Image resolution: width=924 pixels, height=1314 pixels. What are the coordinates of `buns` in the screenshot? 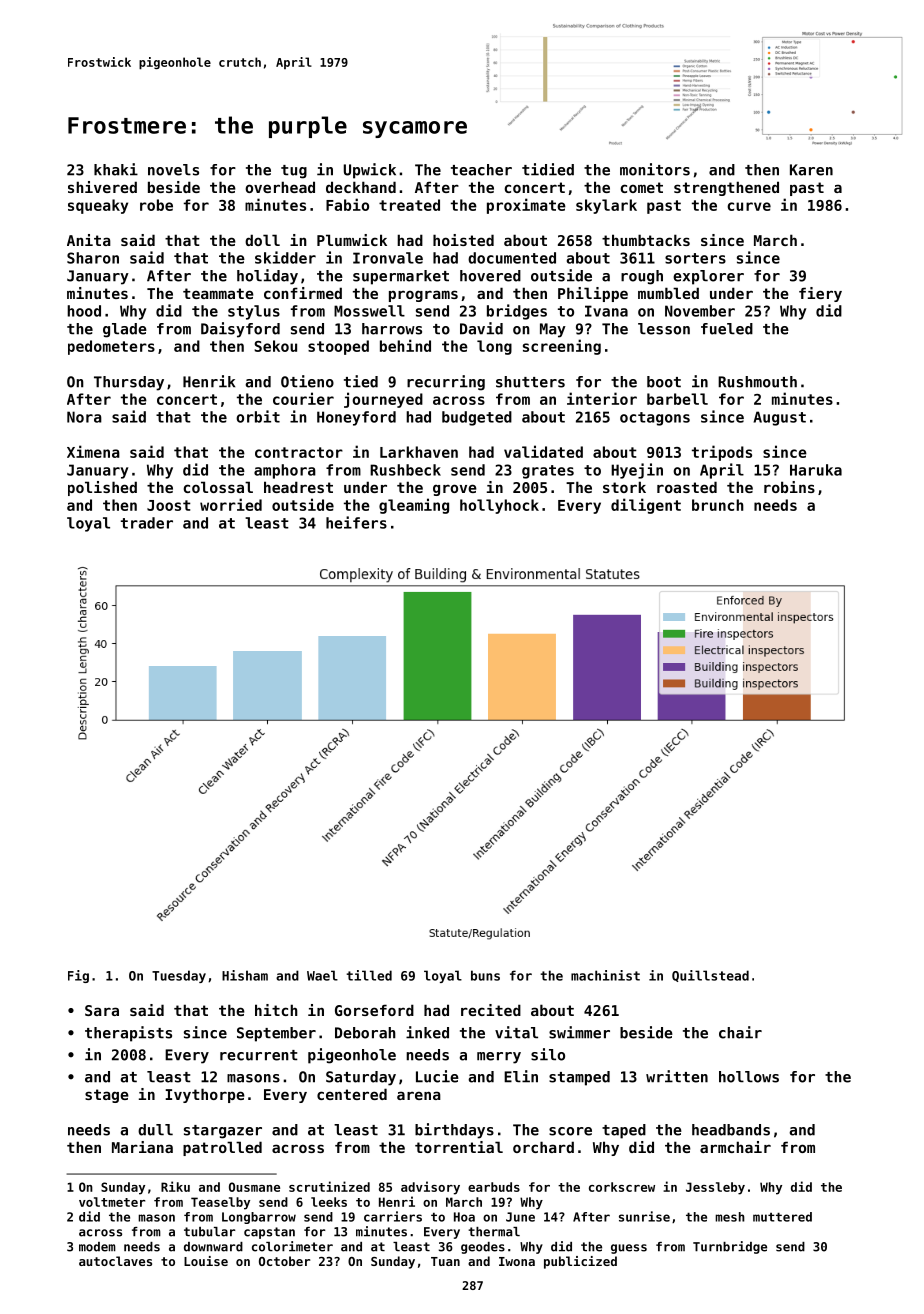 It's located at (485, 975).
